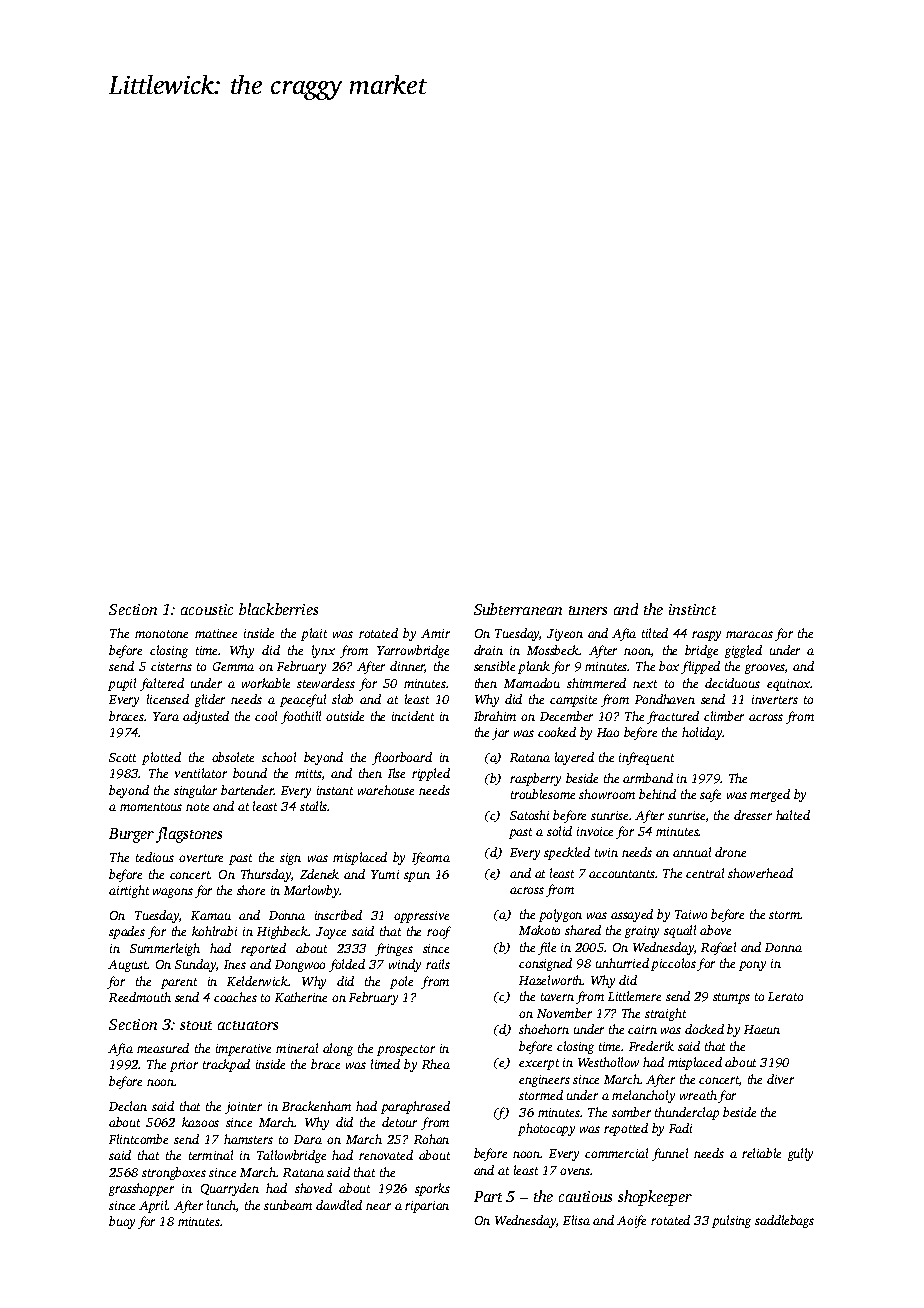 Image resolution: width=924 pixels, height=1308 pixels. What do you see at coordinates (189, 835) in the screenshot?
I see `flagstones` at bounding box center [189, 835].
